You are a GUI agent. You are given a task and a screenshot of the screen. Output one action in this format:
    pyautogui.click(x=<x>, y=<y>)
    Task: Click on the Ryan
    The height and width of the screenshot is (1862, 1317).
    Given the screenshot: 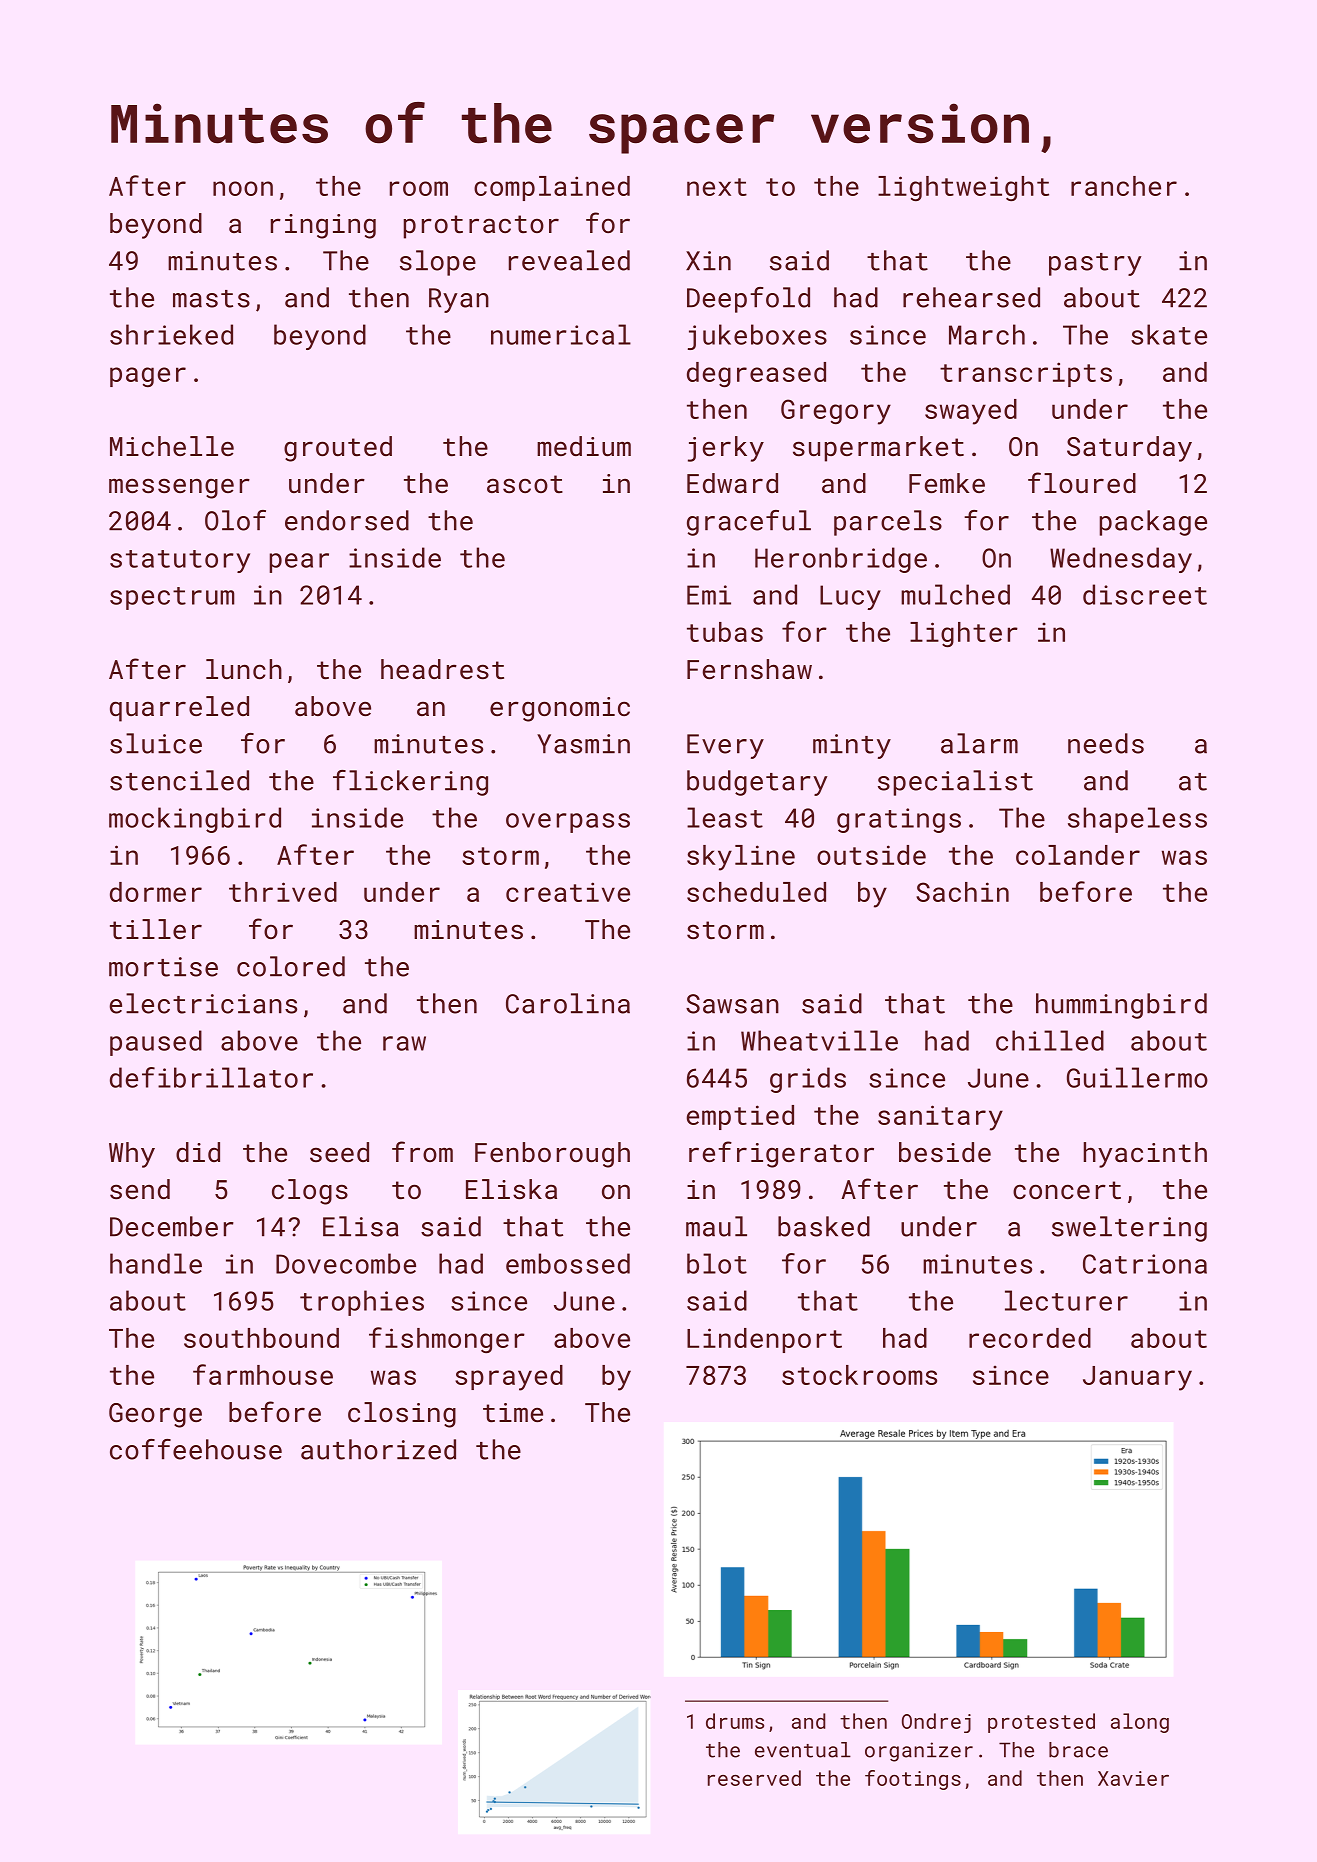 What is the action you would take?
    pyautogui.click(x=459, y=300)
